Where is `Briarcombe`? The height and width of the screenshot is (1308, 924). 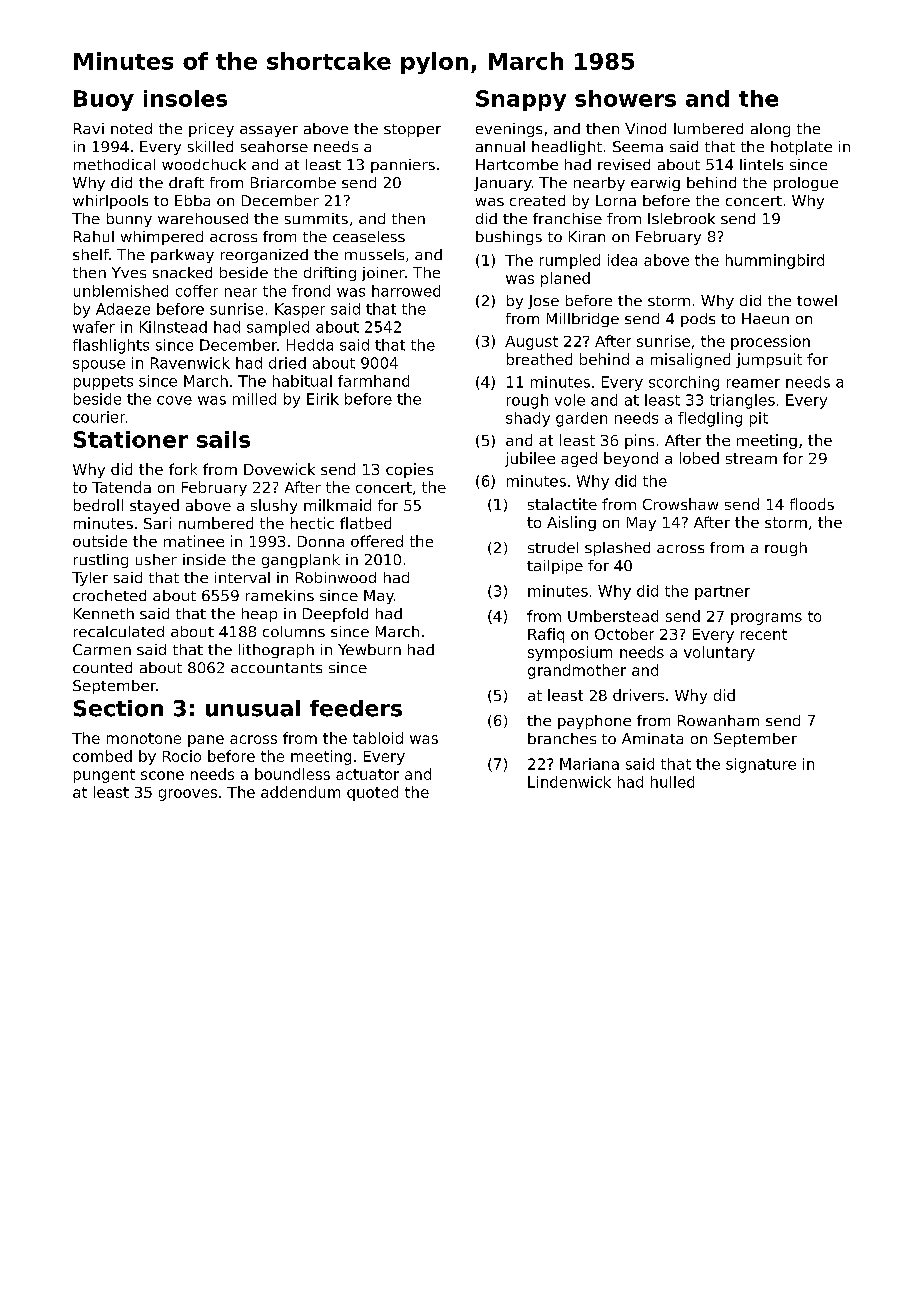 Briarcombe is located at coordinates (293, 182).
